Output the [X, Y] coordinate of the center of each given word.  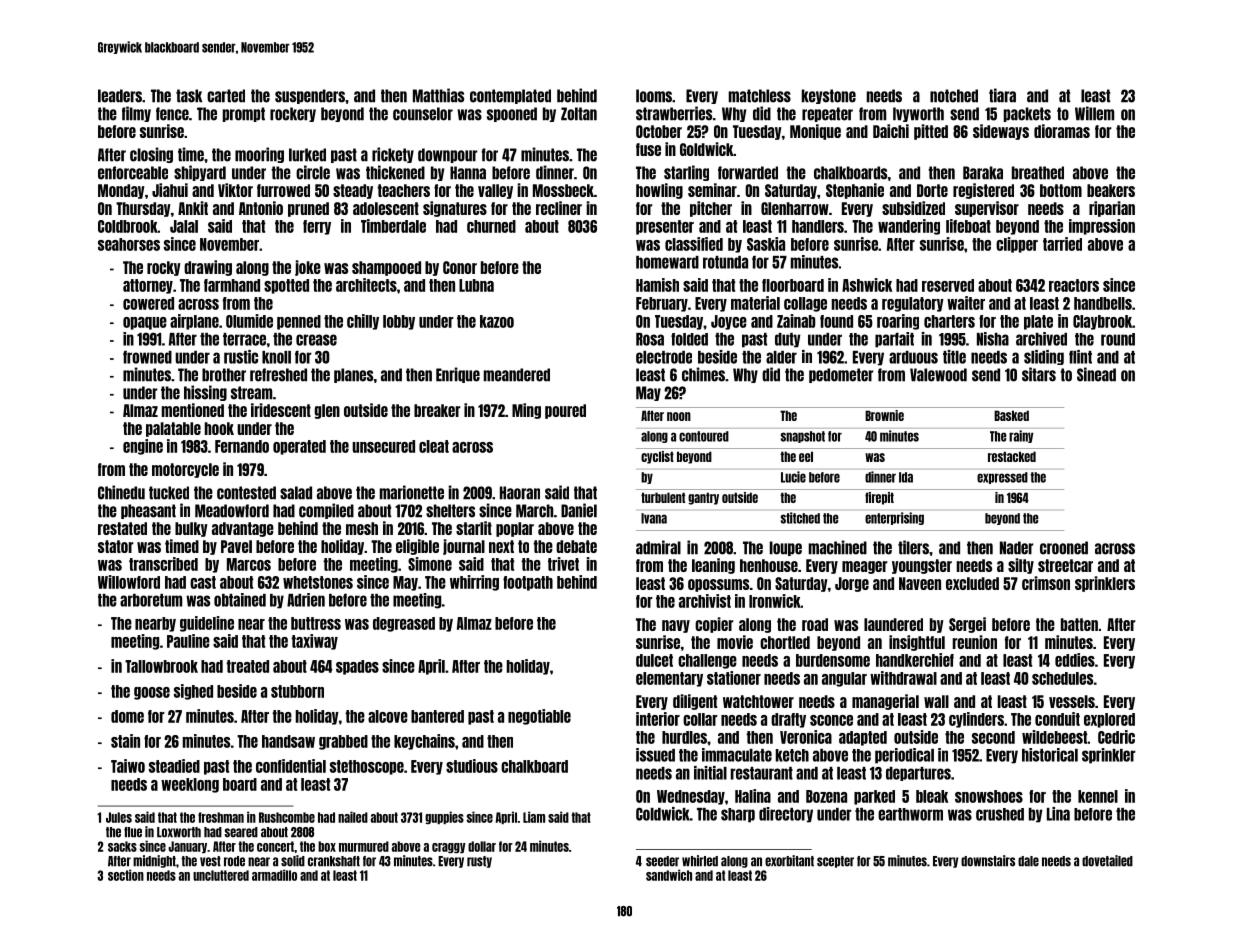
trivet [563, 564]
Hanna [468, 173]
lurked [307, 155]
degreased [404, 624]
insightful [917, 643]
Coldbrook [128, 226]
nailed [353, 817]
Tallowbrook [161, 666]
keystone [829, 96]
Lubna [476, 285]
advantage [243, 529]
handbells [1103, 303]
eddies [1075, 660]
